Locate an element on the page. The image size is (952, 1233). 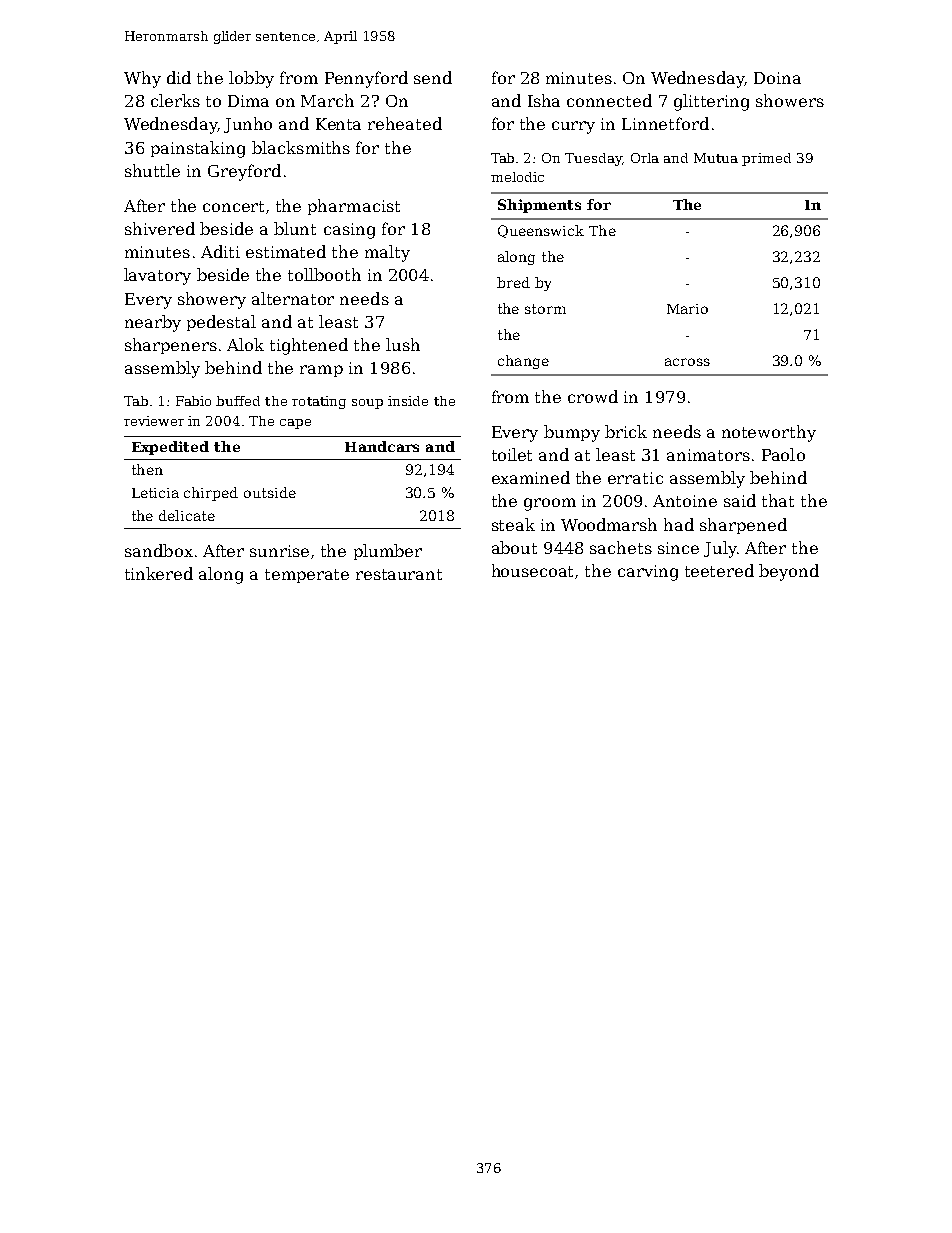
Mario is located at coordinates (687, 309).
